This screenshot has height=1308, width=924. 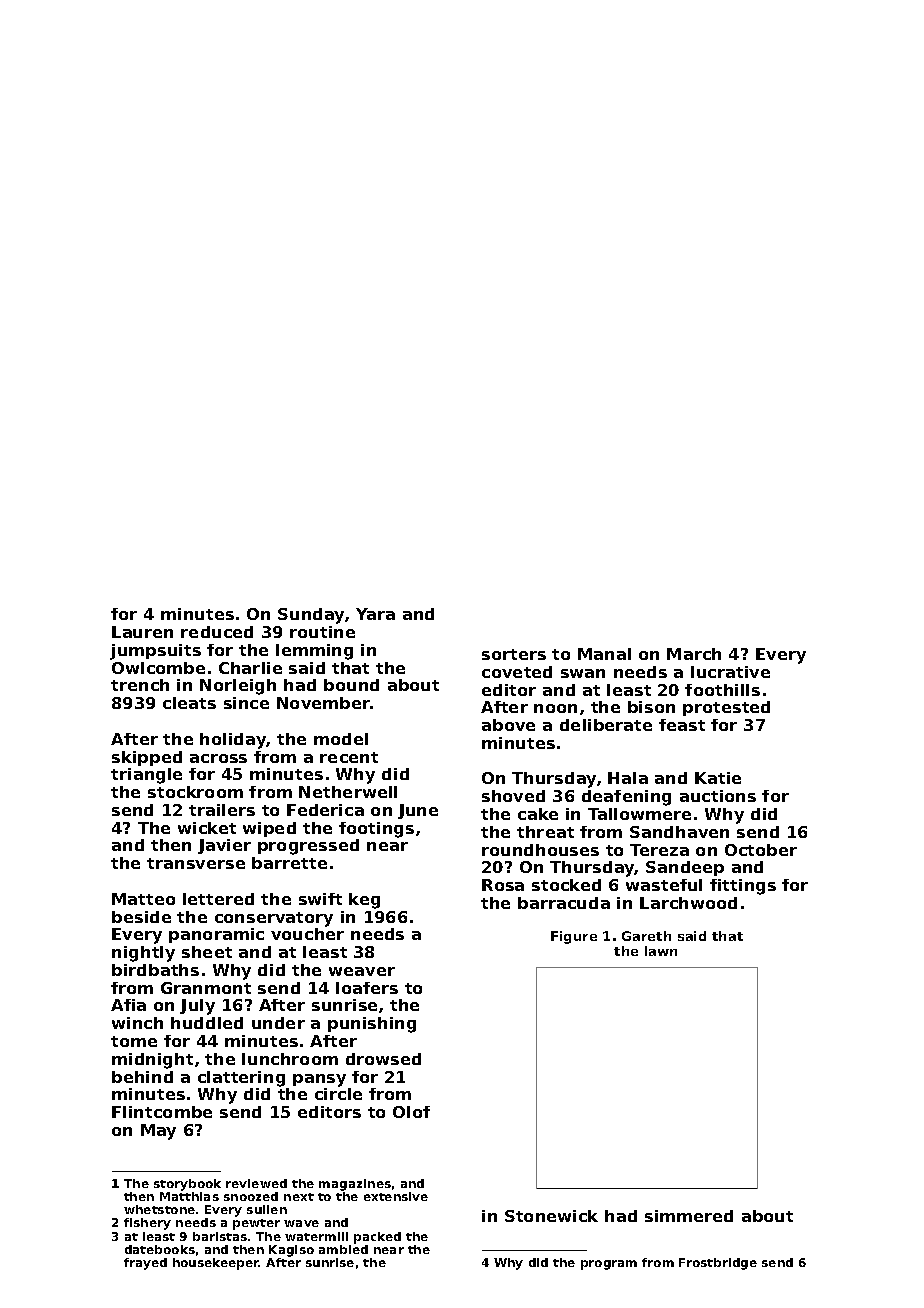 What do you see at coordinates (375, 614) in the screenshot?
I see `Yara` at bounding box center [375, 614].
